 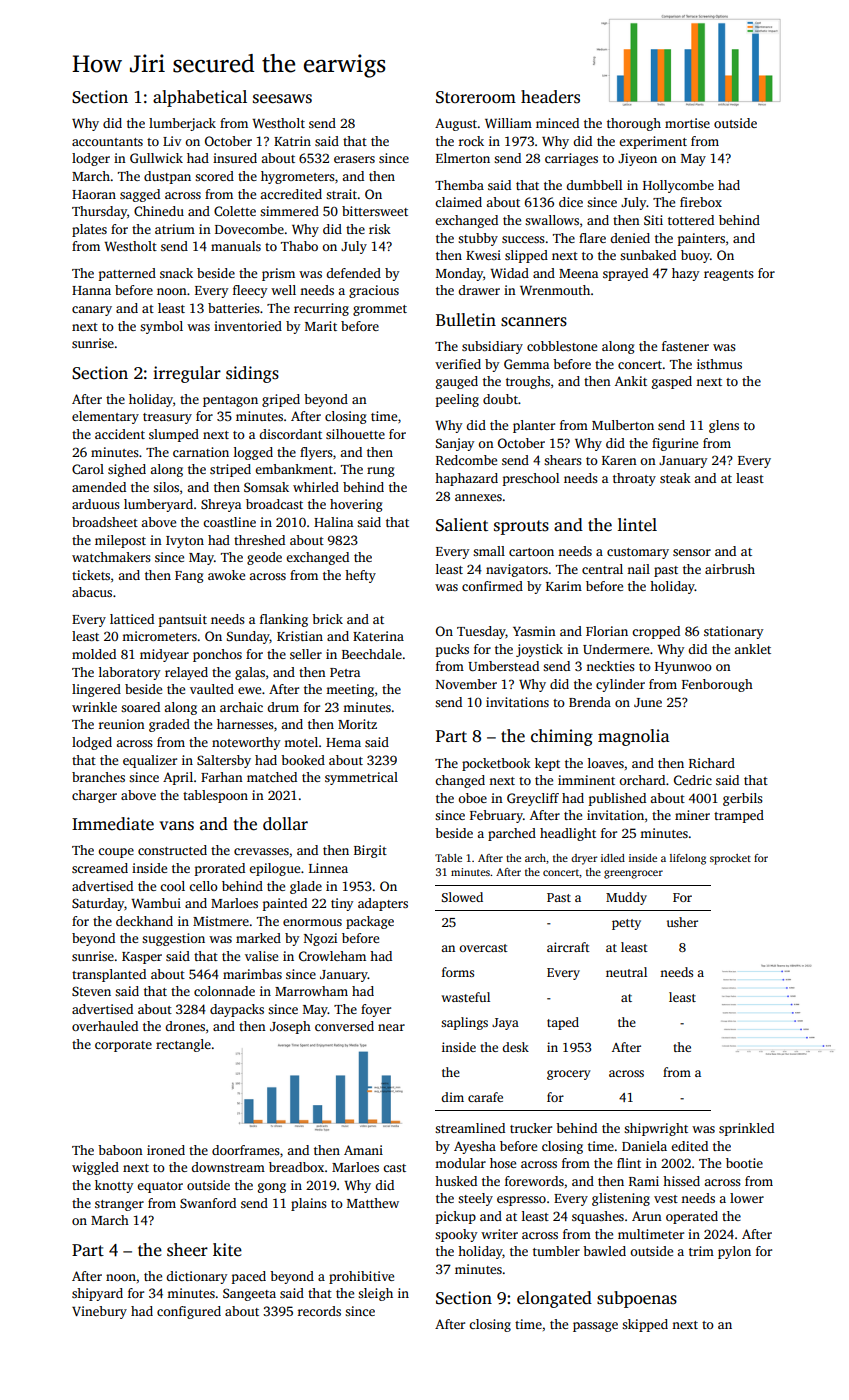 What do you see at coordinates (729, 275) in the screenshot?
I see `reagents` at bounding box center [729, 275].
